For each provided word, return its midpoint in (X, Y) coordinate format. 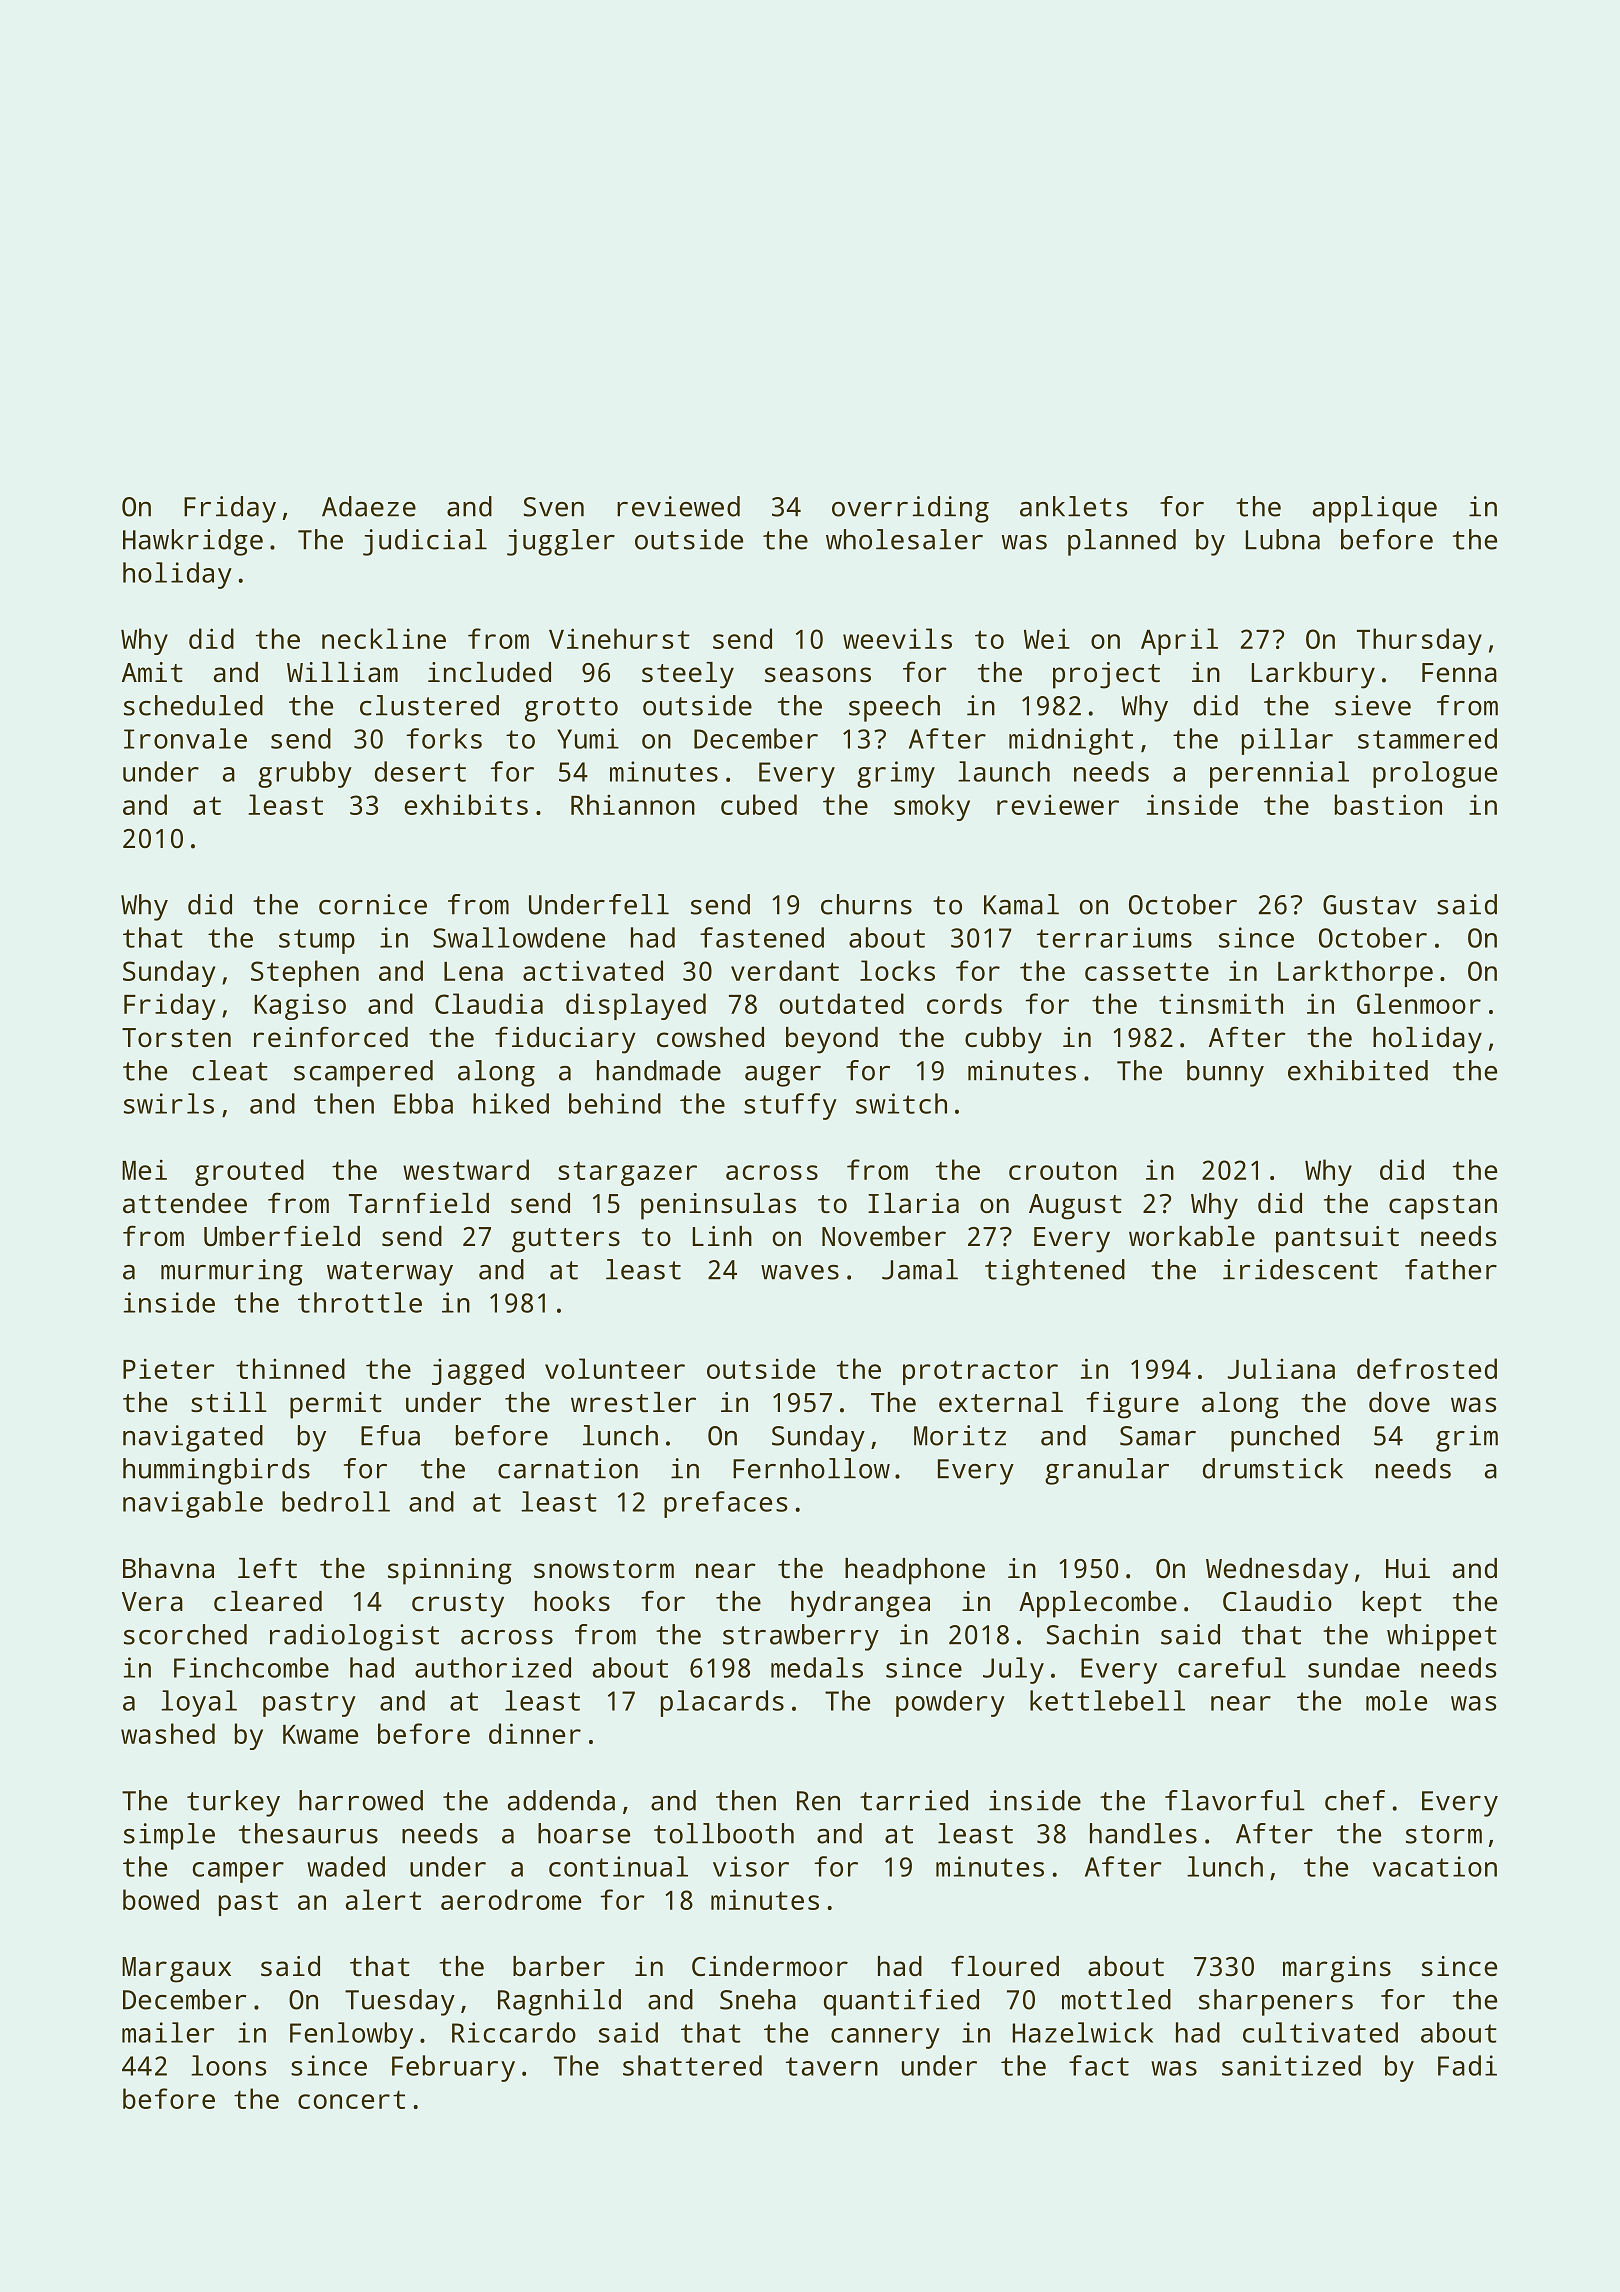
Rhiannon (633, 804)
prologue (1435, 774)
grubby (305, 774)
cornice (373, 904)
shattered (692, 2065)
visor (751, 1866)
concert (351, 2099)
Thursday (1419, 641)
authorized (493, 1667)
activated (593, 970)
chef (1355, 1800)
